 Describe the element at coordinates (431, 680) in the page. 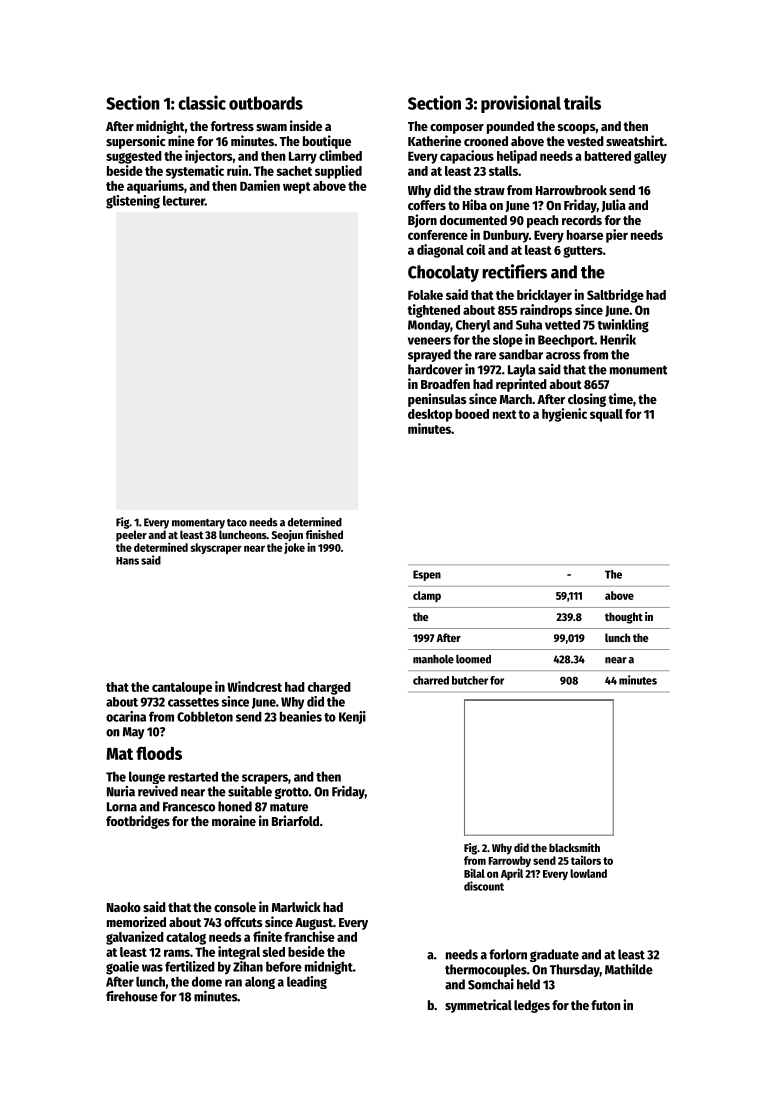

I see `charred` at that location.
